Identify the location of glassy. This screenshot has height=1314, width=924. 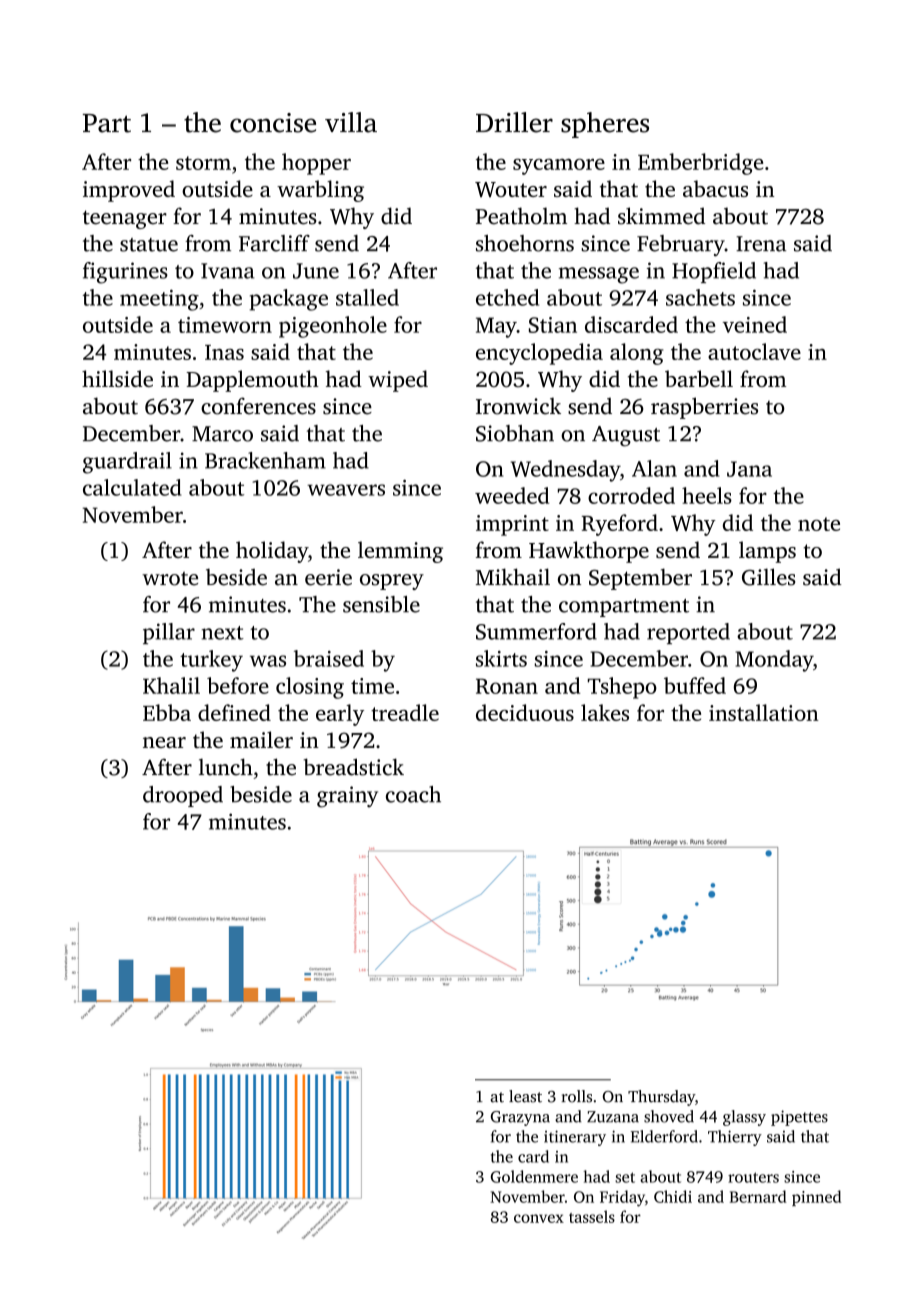
(744, 1118).
